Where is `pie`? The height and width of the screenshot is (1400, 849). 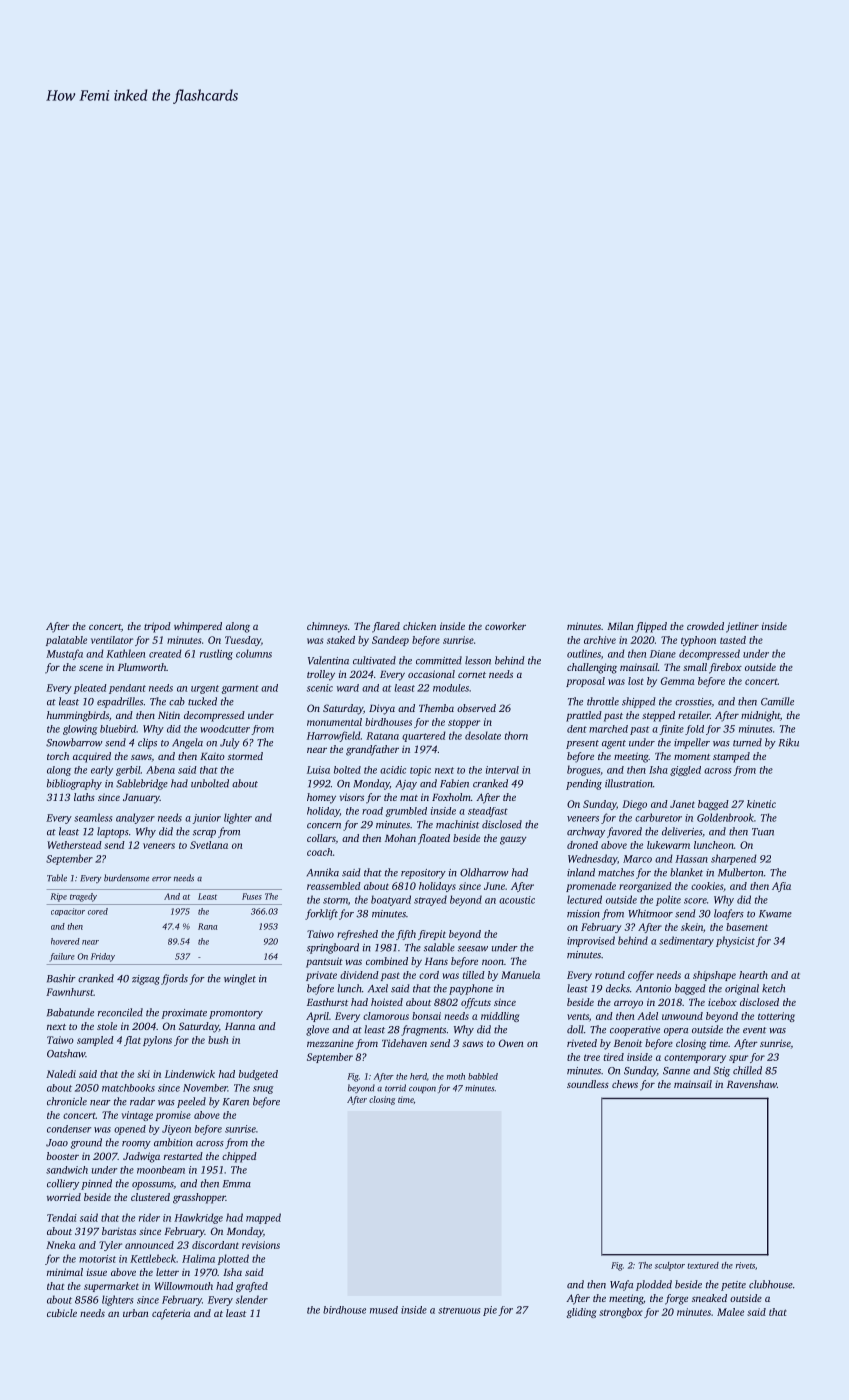
pie is located at coordinates (490, 1311).
